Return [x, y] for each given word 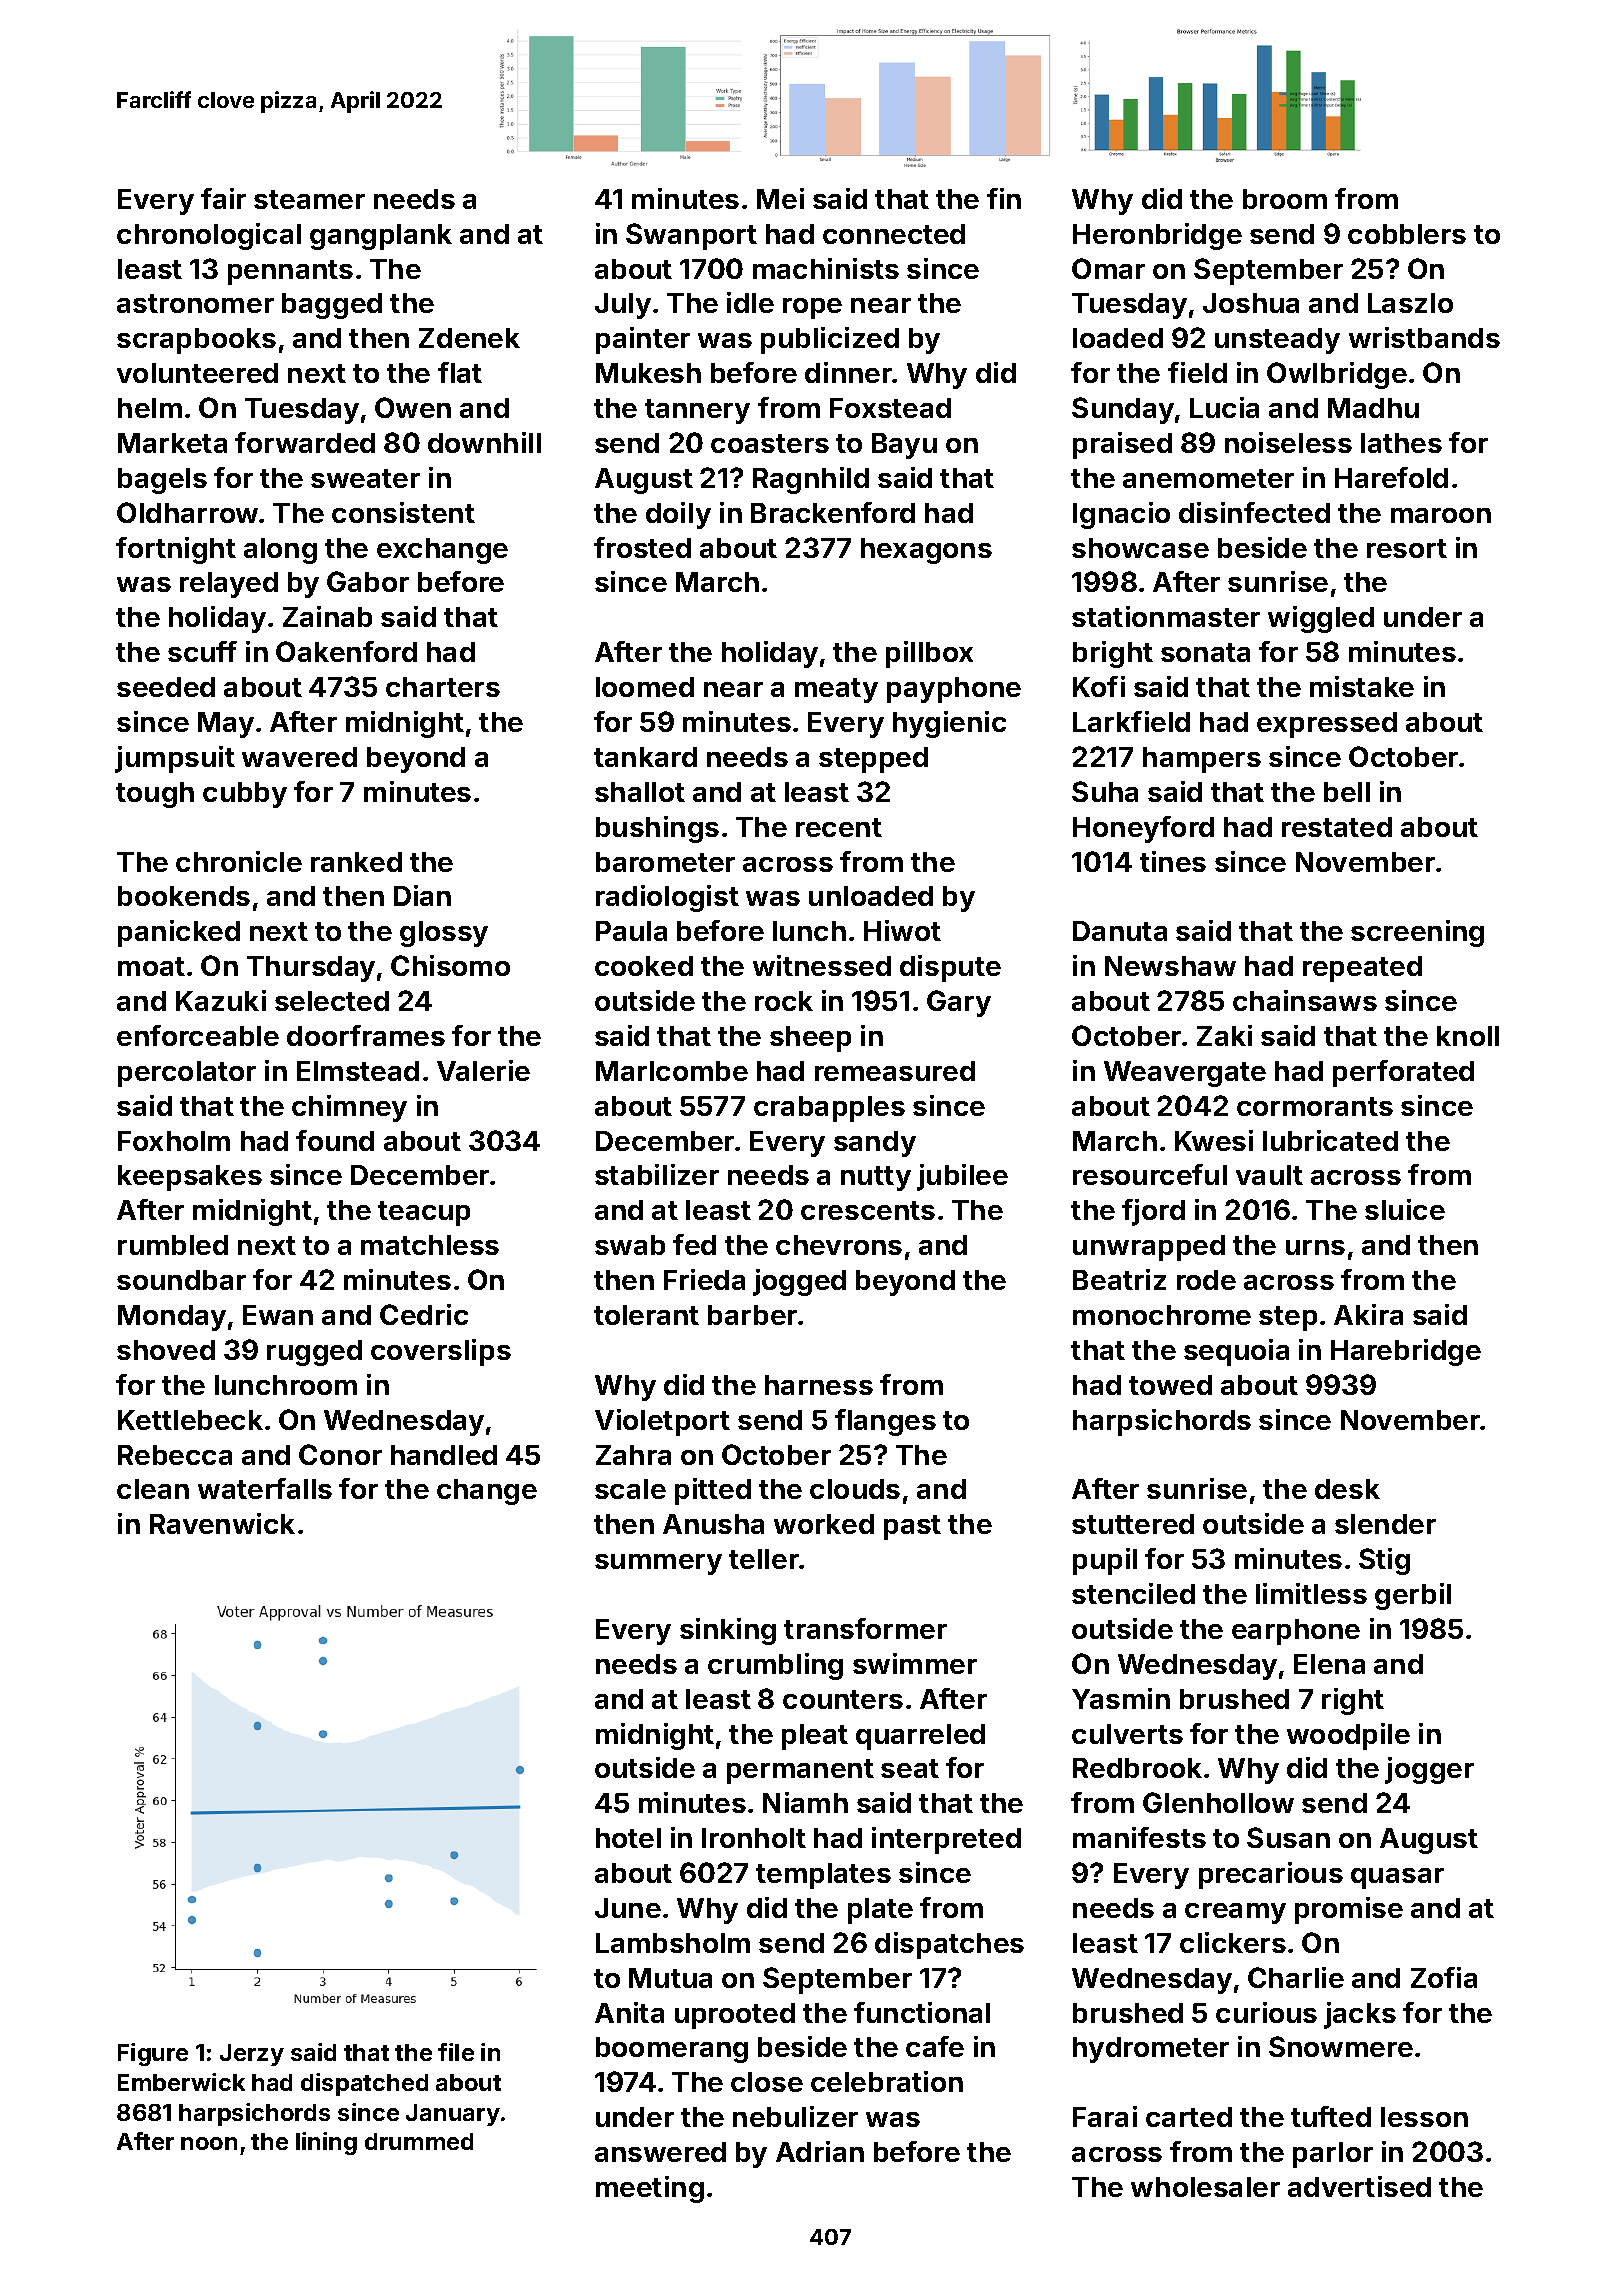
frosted [642, 547]
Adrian [820, 2151]
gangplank [381, 237]
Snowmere [1341, 2046]
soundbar [181, 1280]
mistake [1362, 686]
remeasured [895, 1071]
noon [209, 2143]
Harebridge [1406, 1352]
